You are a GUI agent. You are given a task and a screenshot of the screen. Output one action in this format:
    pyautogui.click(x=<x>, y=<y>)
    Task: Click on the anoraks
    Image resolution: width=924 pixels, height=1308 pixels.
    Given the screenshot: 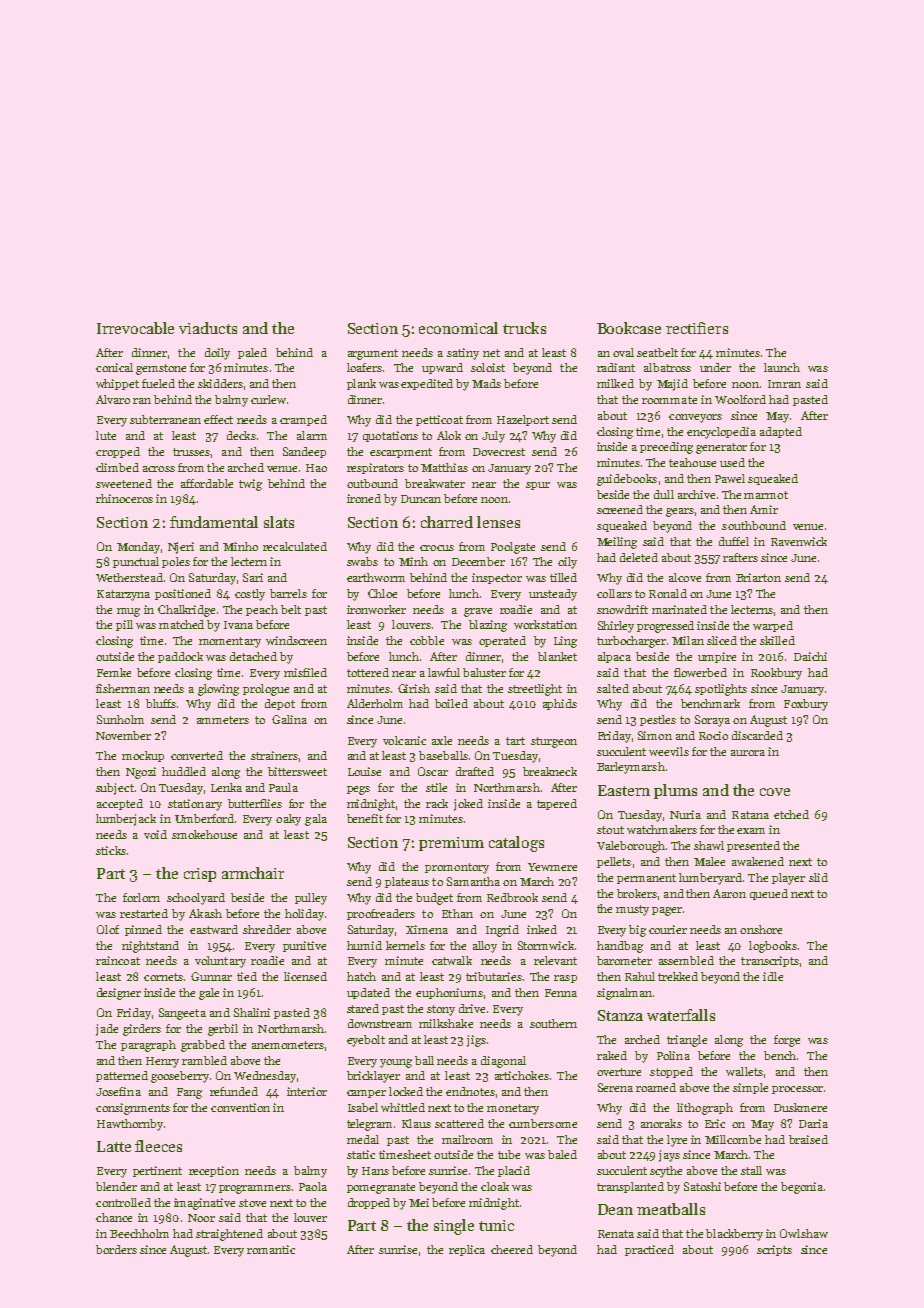 What is the action you would take?
    pyautogui.click(x=661, y=1123)
